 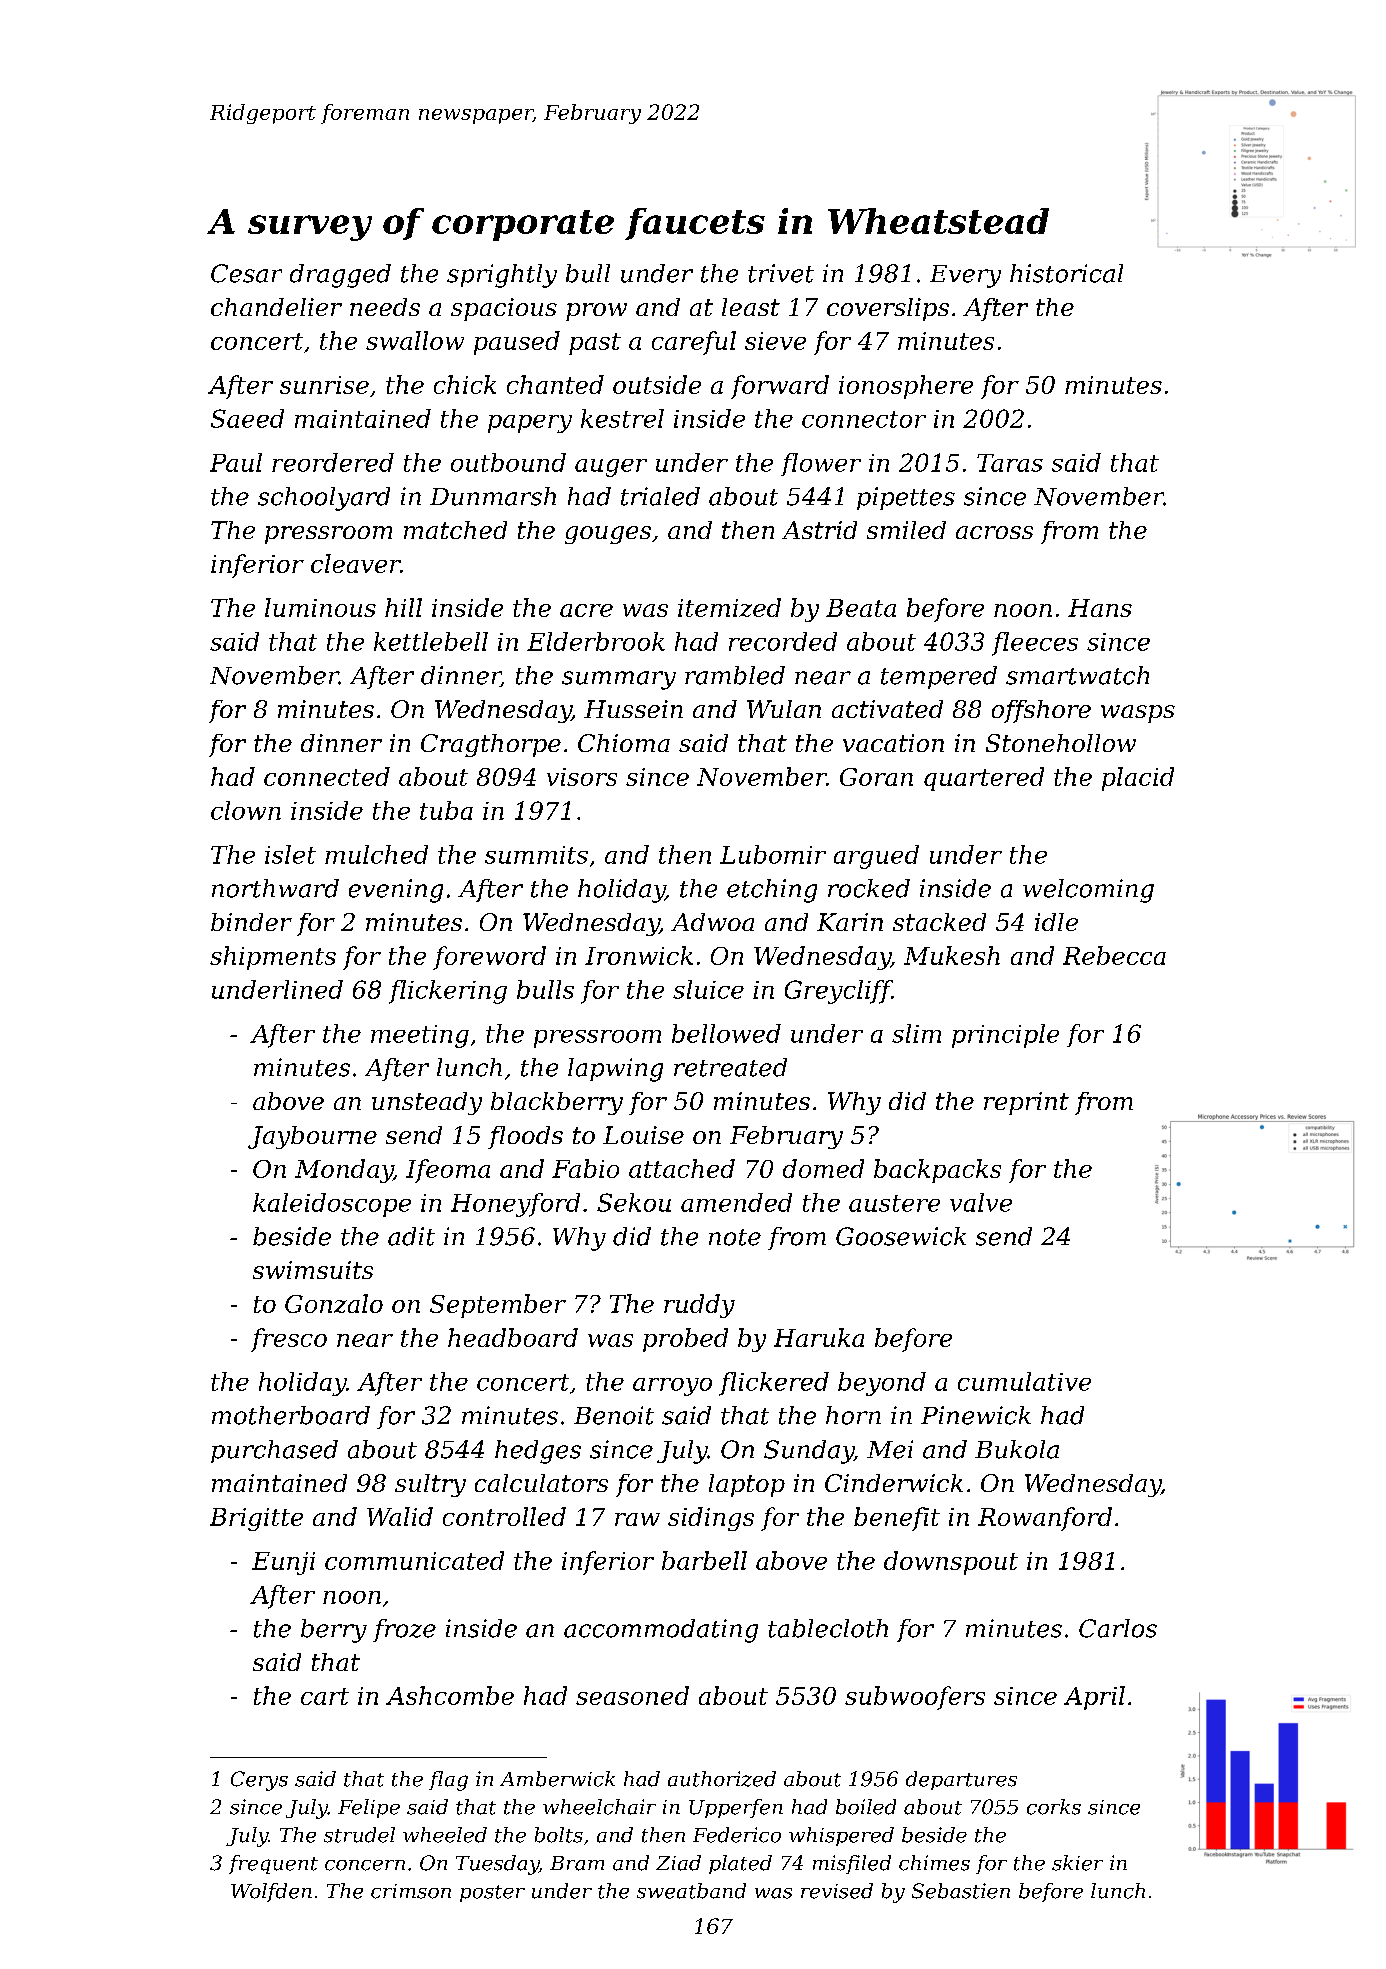 I want to click on trivet, so click(x=781, y=273).
